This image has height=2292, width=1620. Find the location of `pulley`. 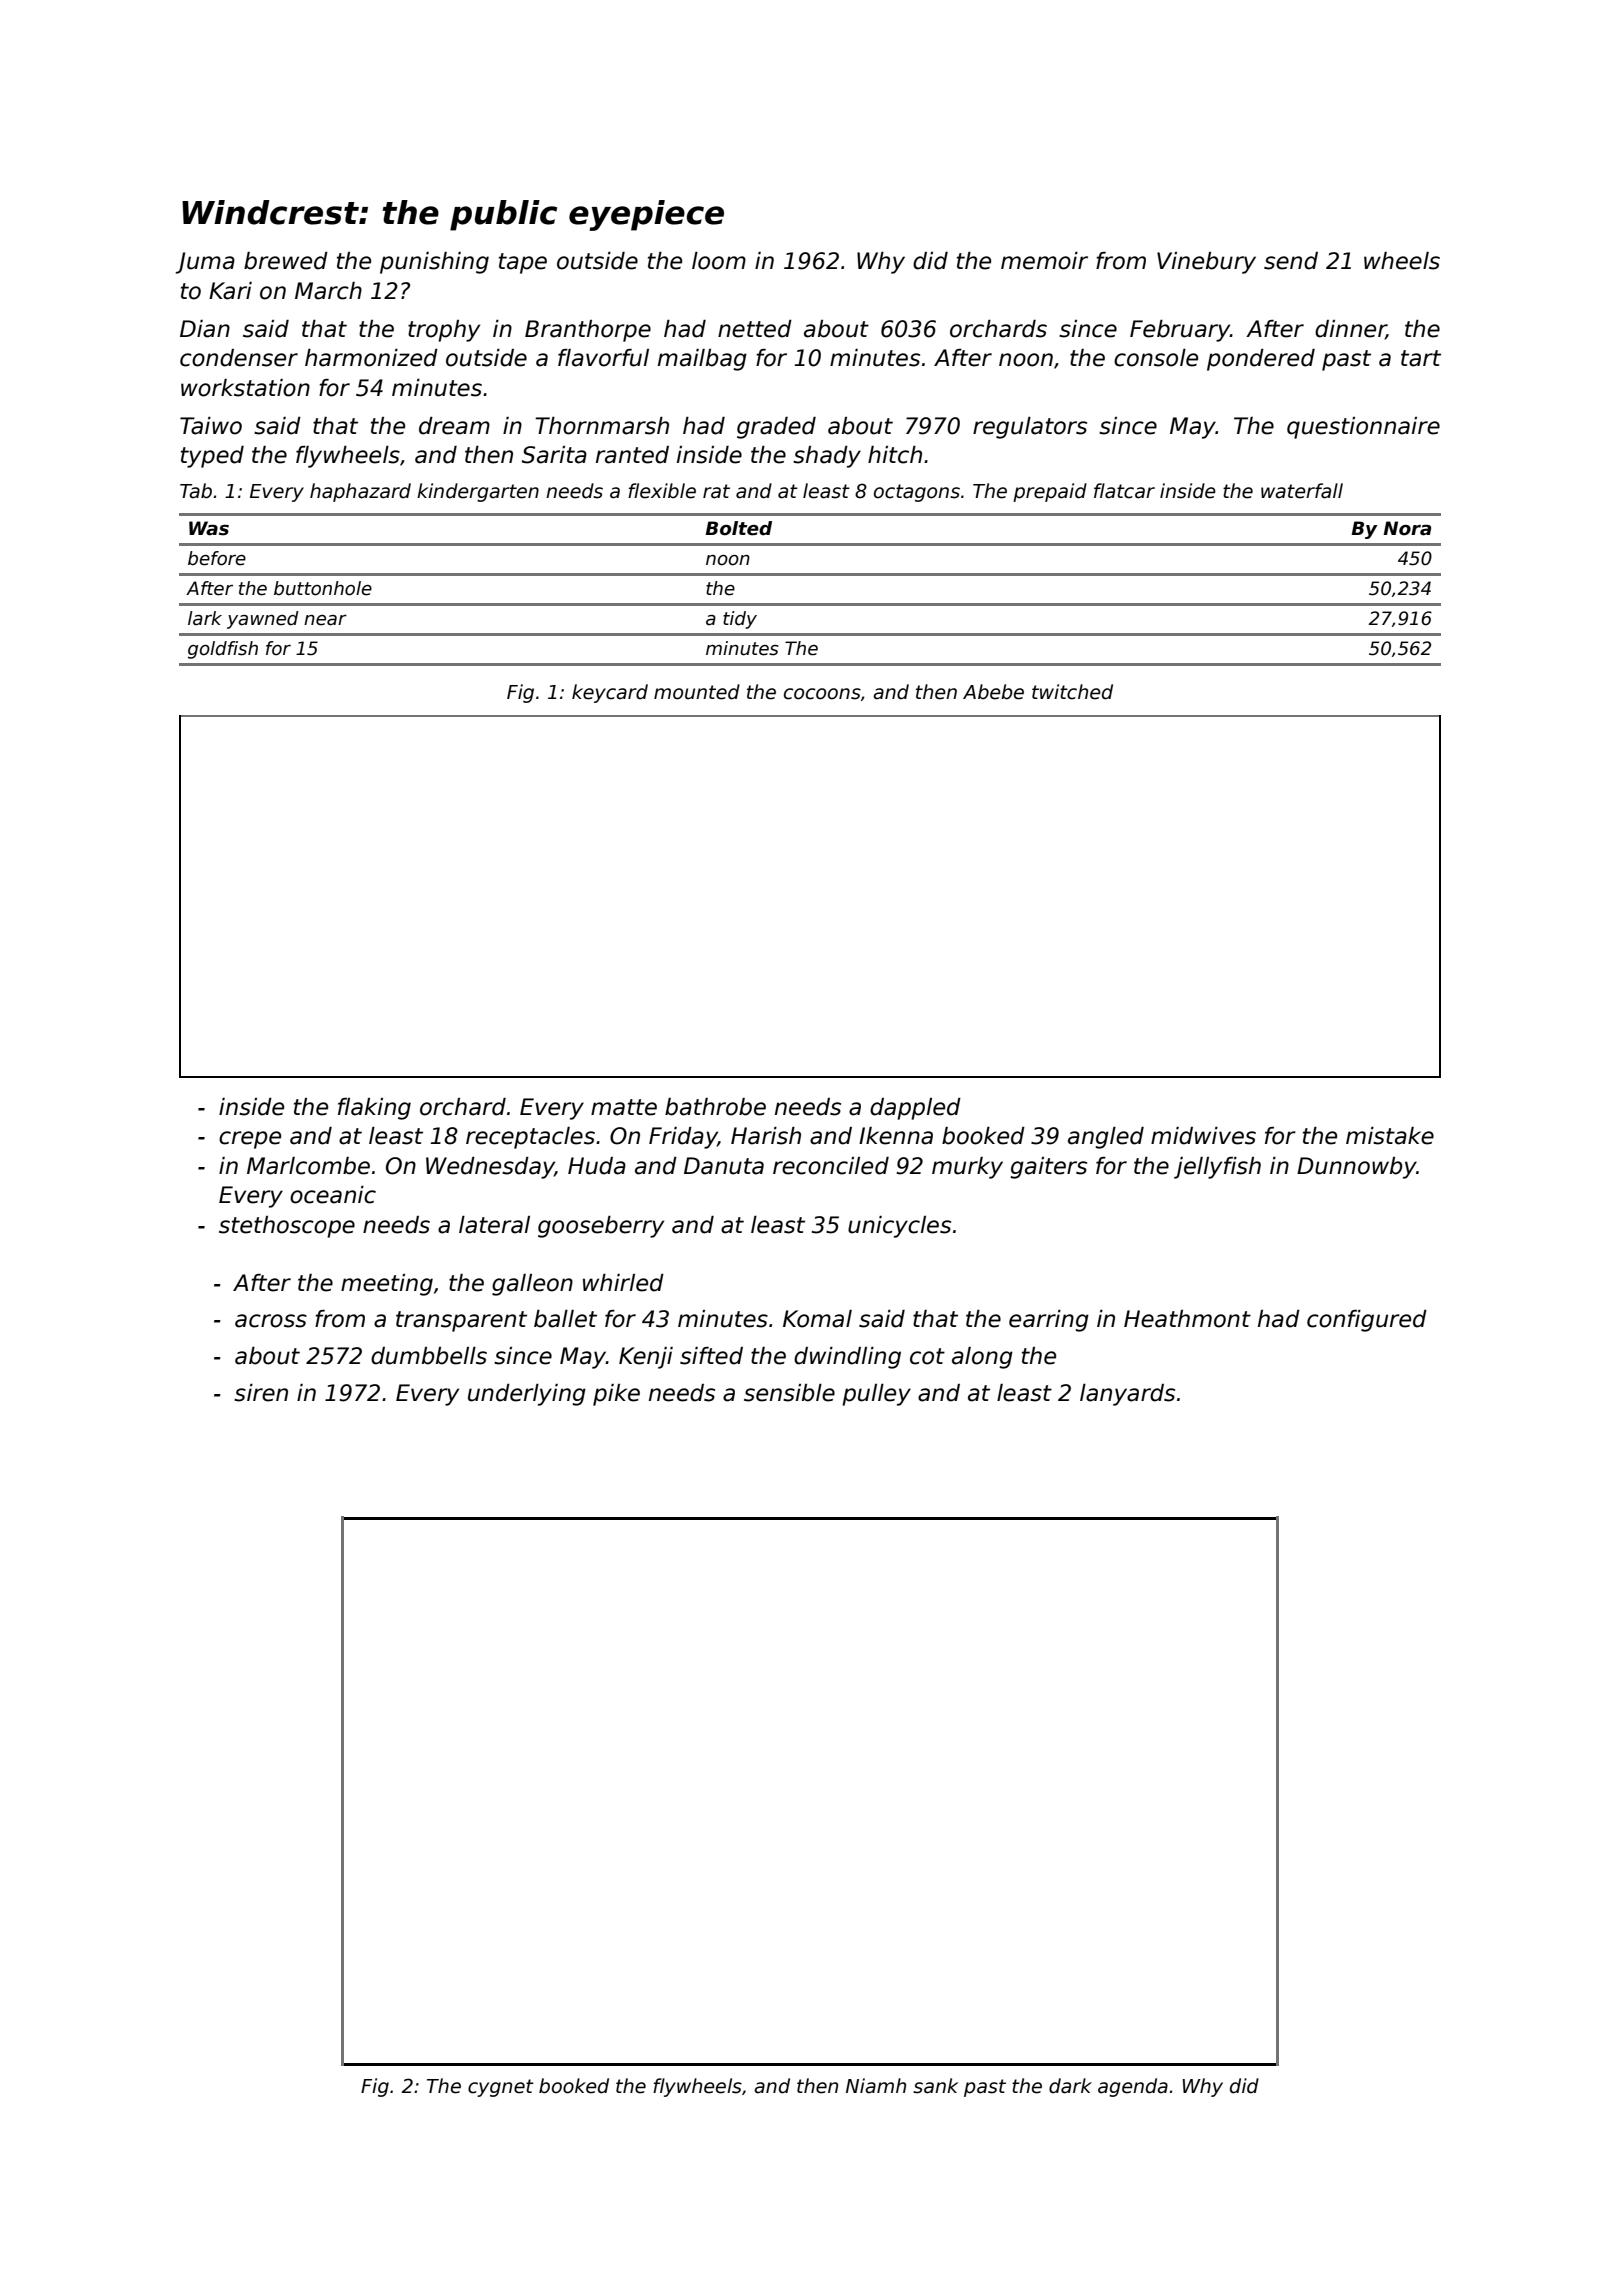

pulley is located at coordinates (876, 1395).
